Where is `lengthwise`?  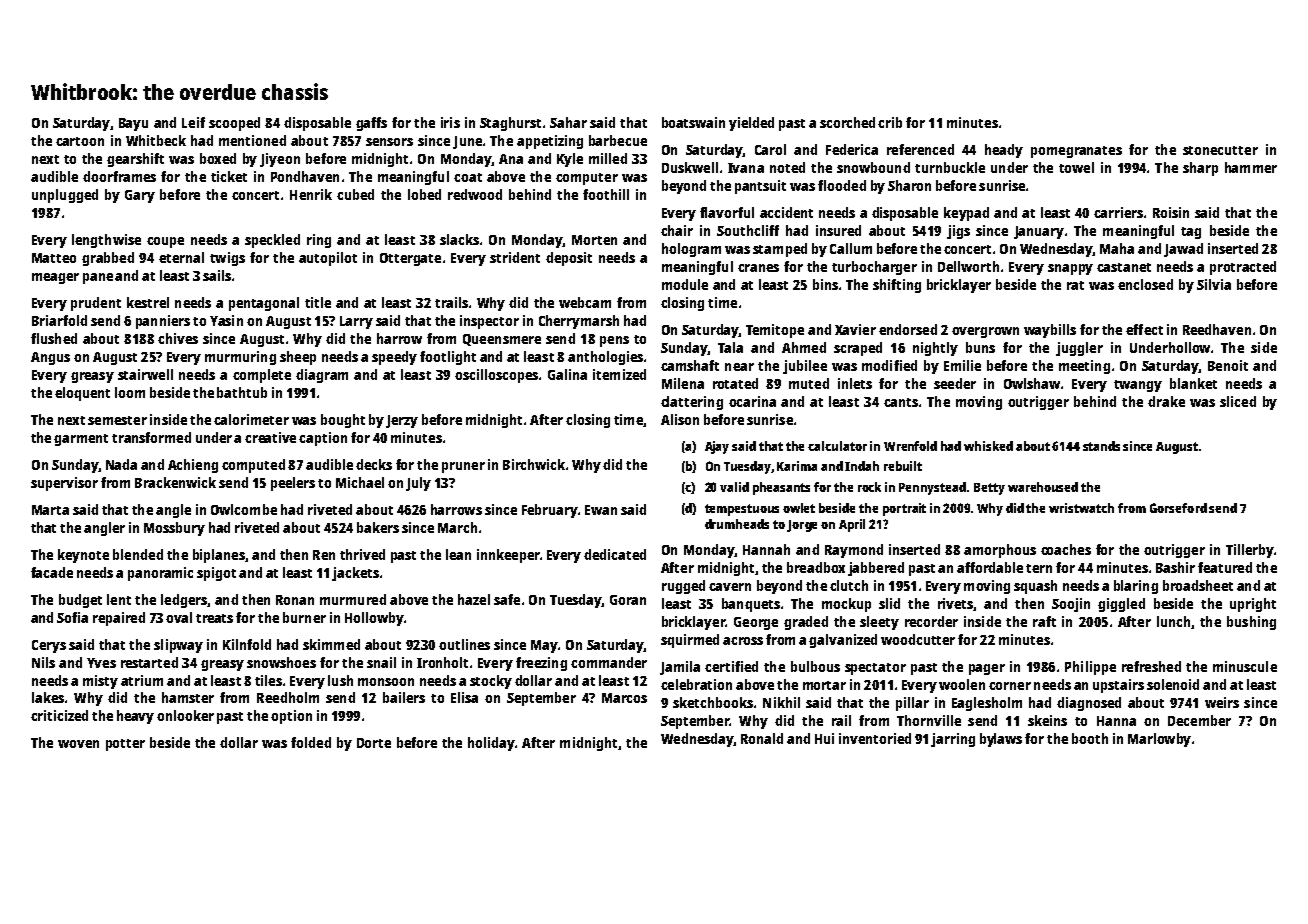 lengthwise is located at coordinates (106, 241).
